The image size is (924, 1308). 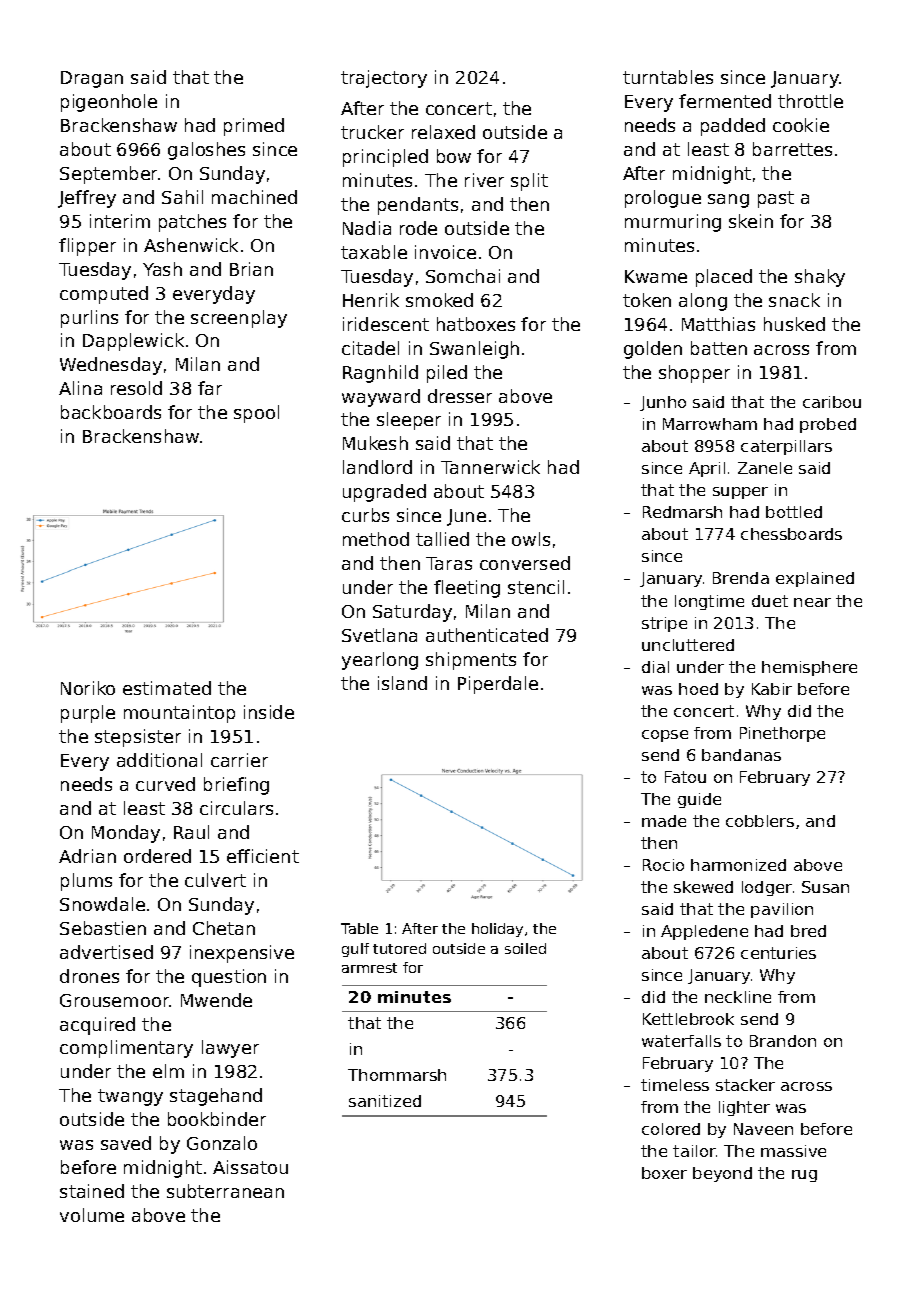 I want to click on lawyer, so click(x=230, y=1049).
